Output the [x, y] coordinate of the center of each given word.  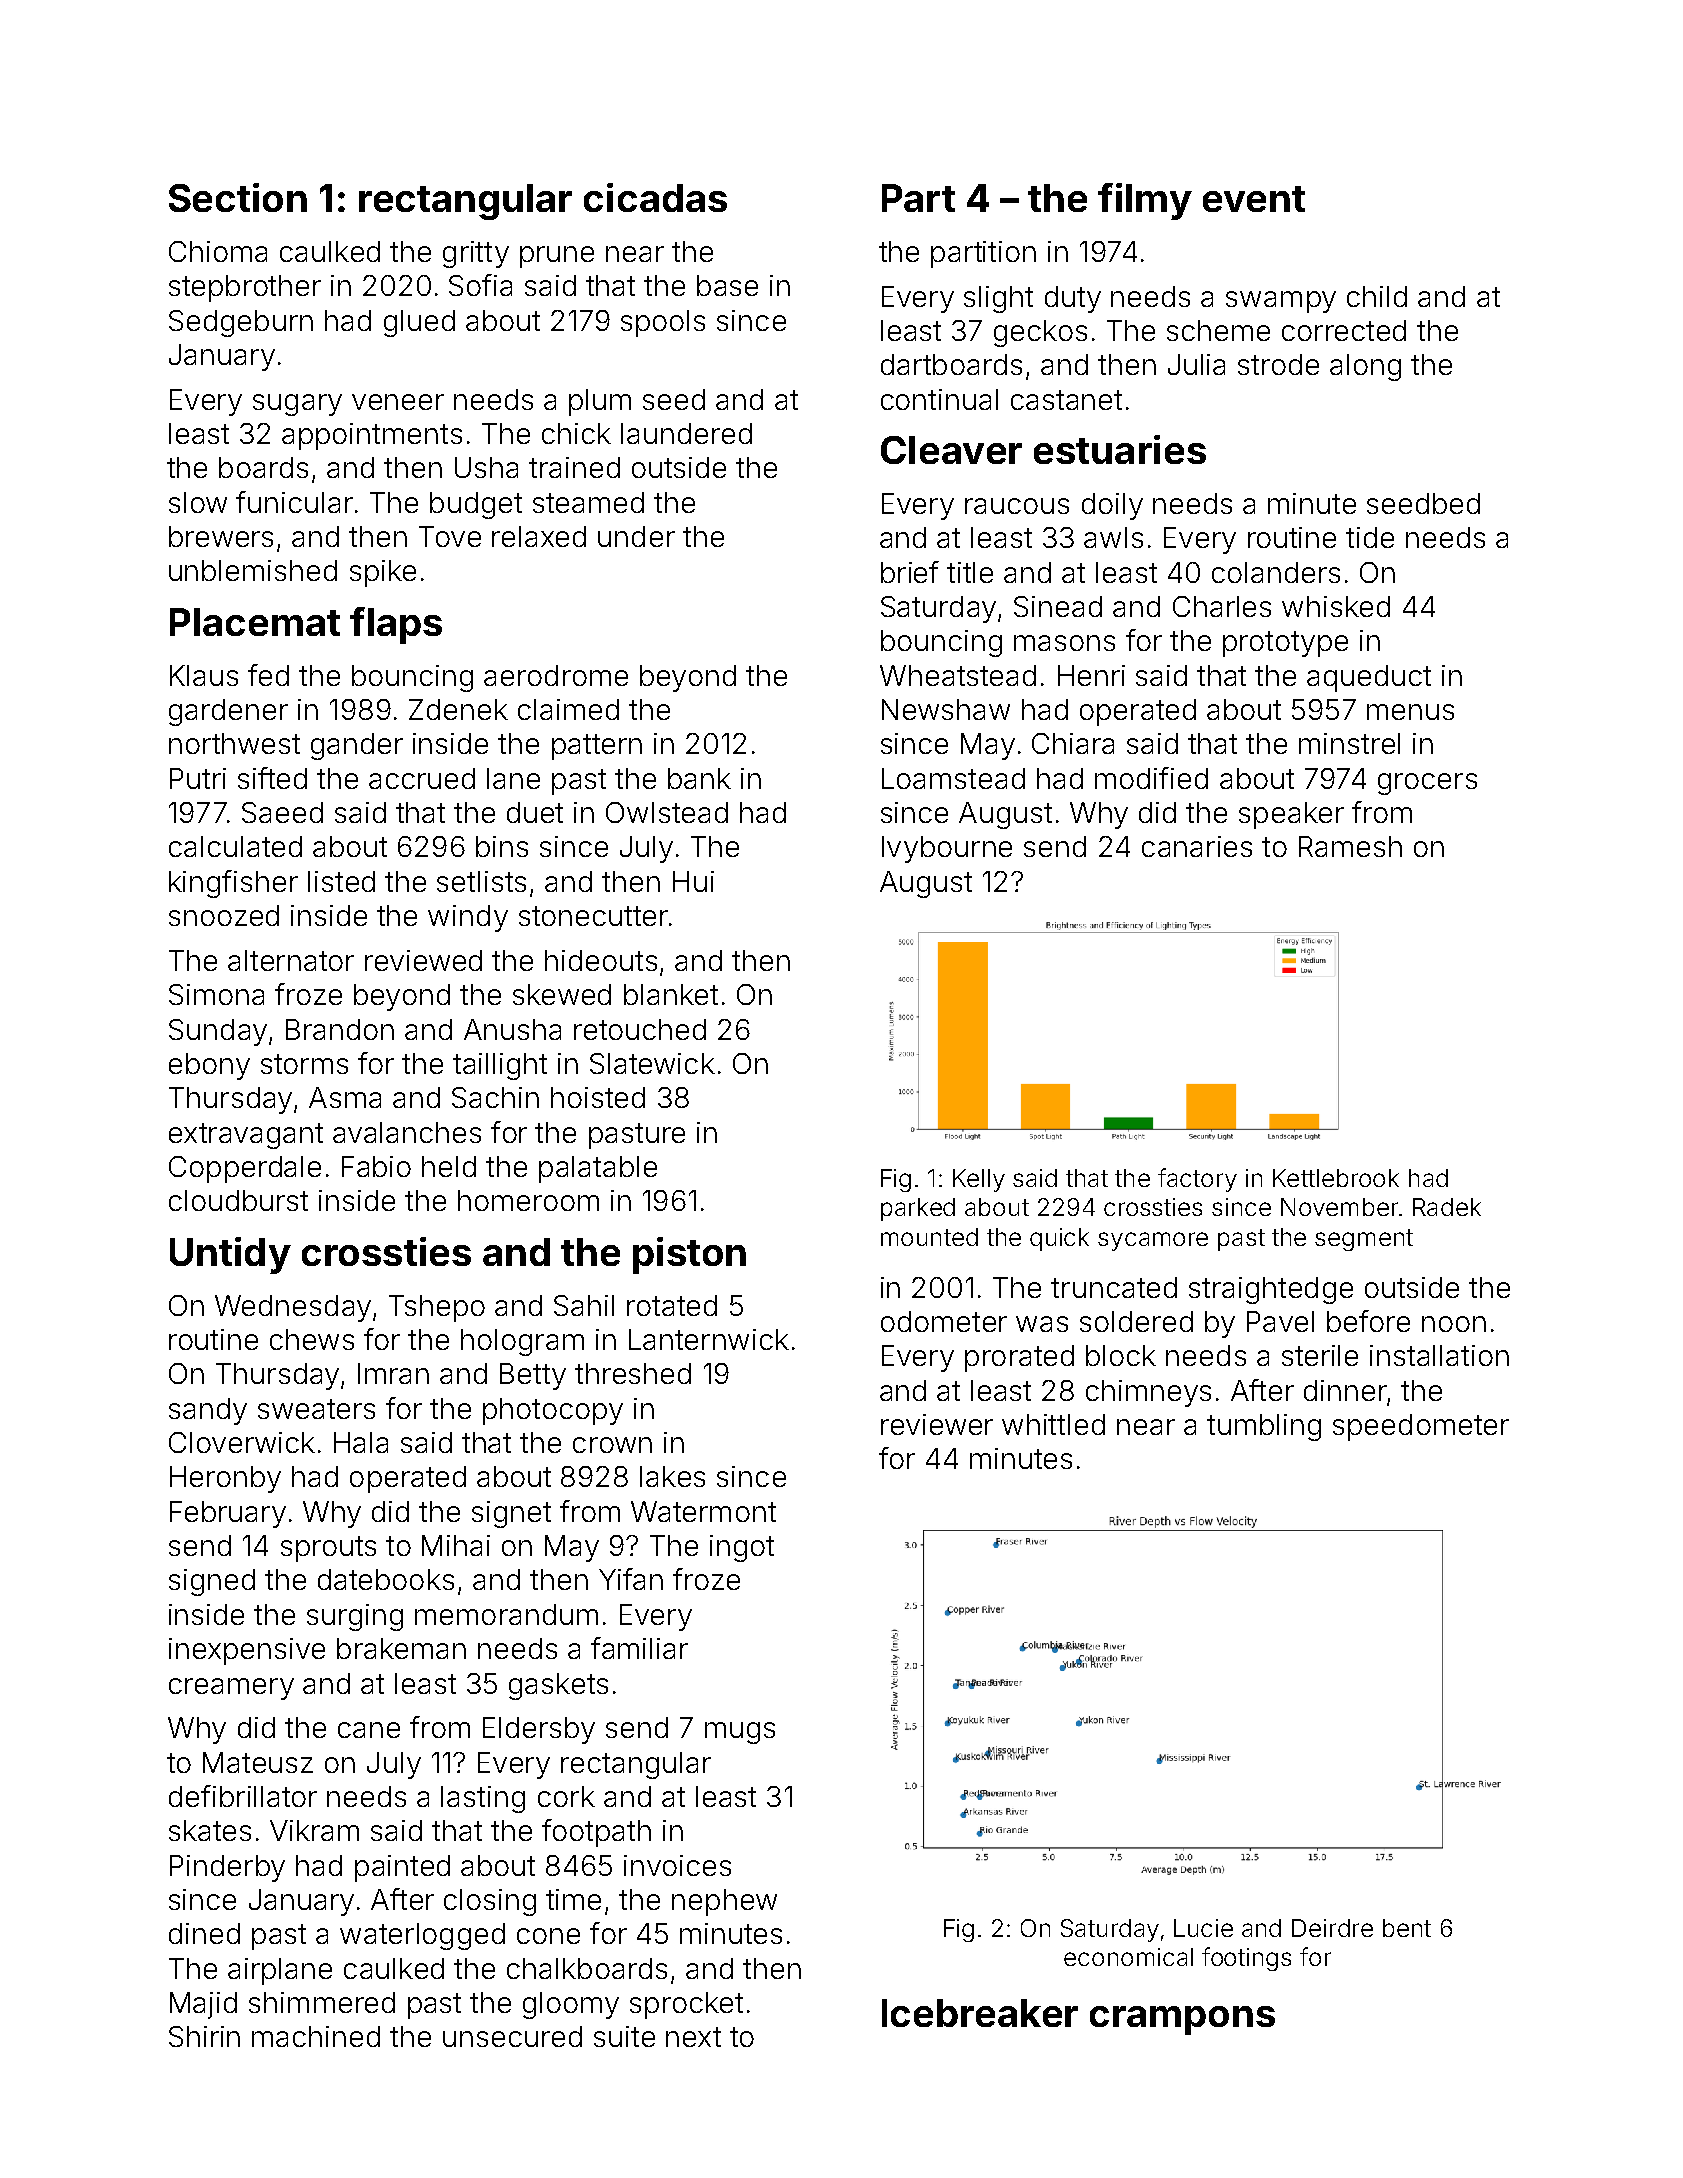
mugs [740, 1733]
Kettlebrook [1336, 1178]
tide [1370, 537]
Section [238, 197]
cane [369, 1730]
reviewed [423, 960]
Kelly [979, 1180]
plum [600, 402]
